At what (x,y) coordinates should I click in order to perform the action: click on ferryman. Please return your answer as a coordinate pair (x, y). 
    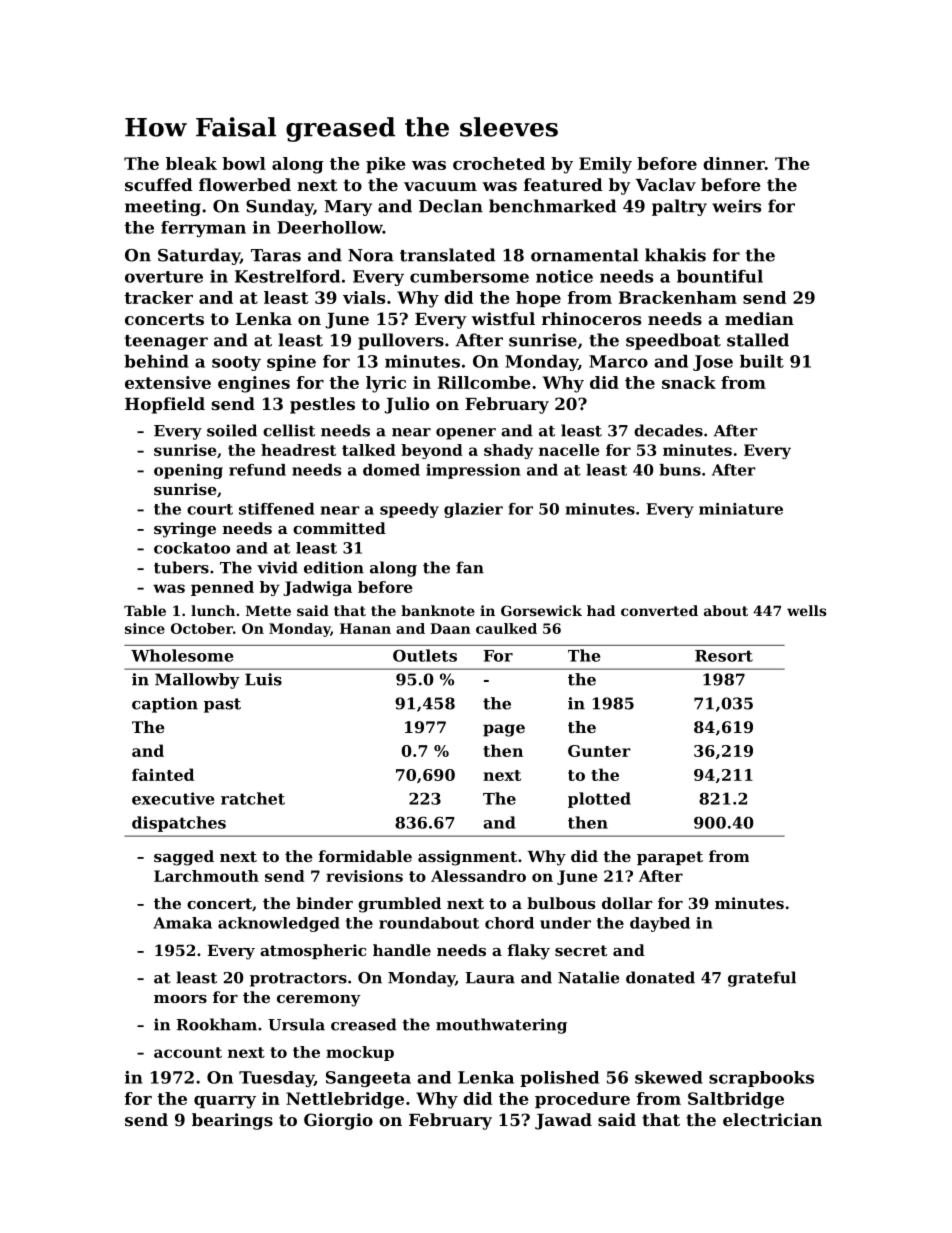
    Looking at the image, I should click on (203, 229).
